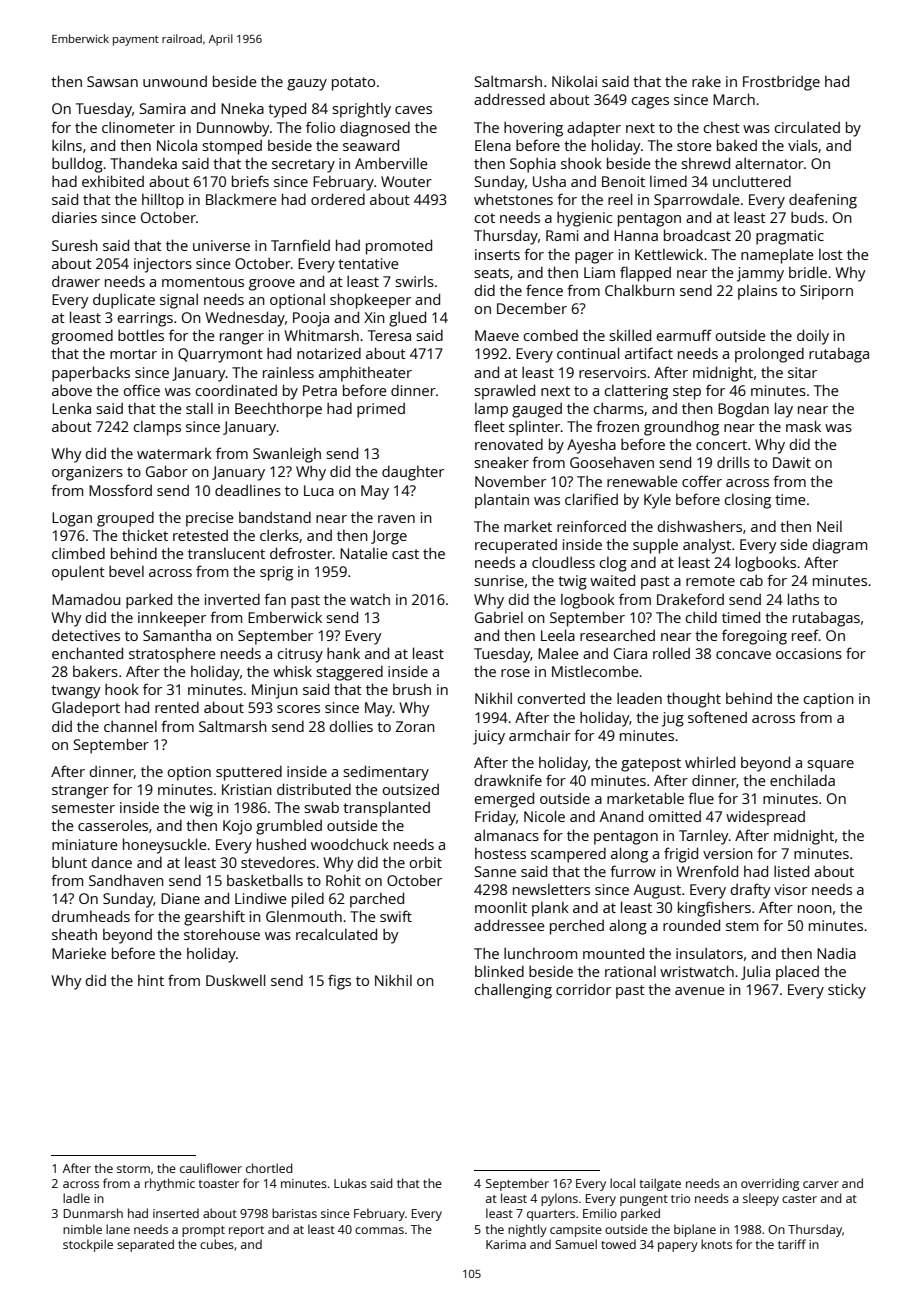 The width and height of the screenshot is (924, 1308). What do you see at coordinates (807, 217) in the screenshot?
I see `buds` at bounding box center [807, 217].
